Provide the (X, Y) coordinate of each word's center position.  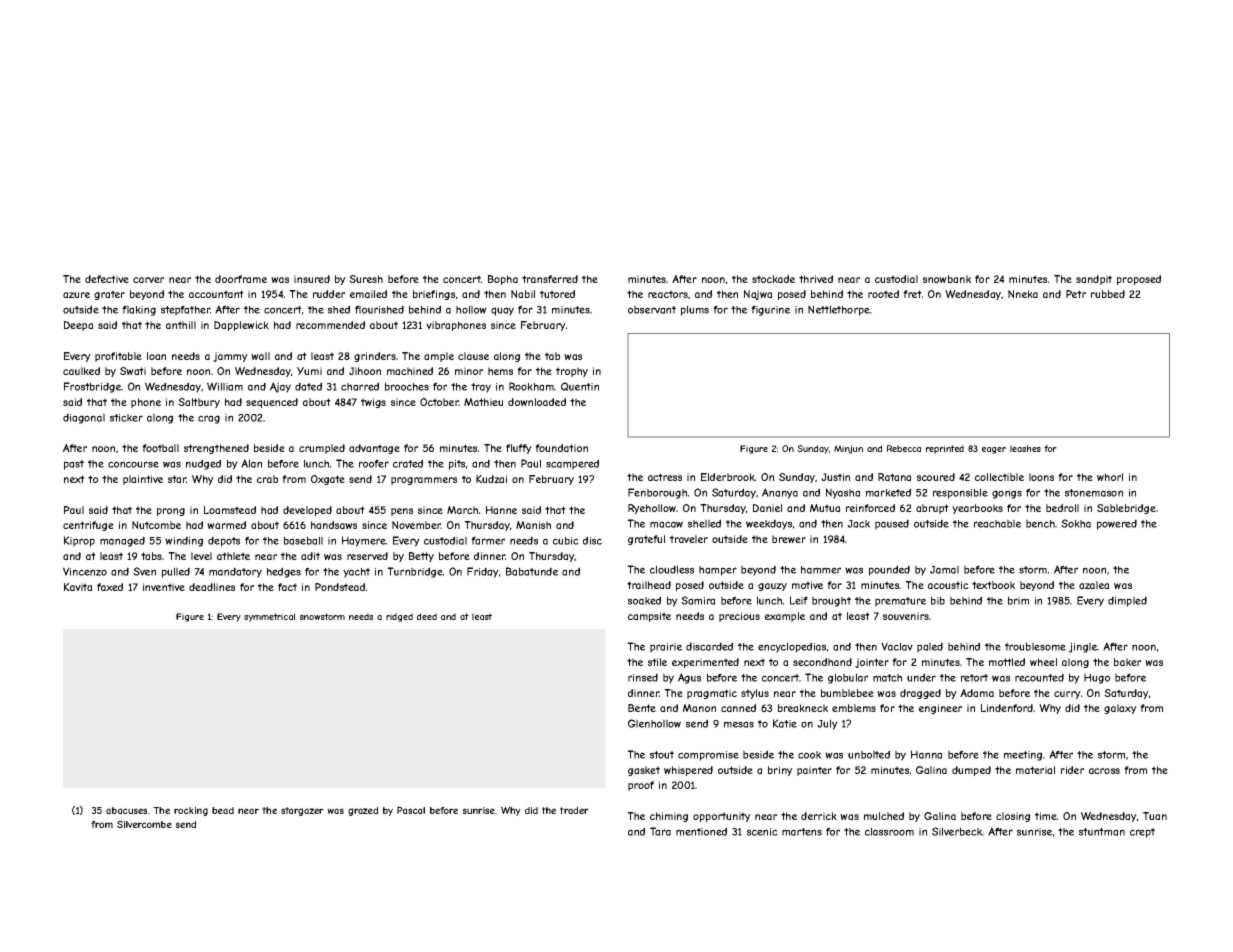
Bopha (503, 280)
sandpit (1094, 280)
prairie (666, 648)
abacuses (126, 810)
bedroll (1062, 508)
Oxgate (328, 480)
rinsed (643, 677)
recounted (1039, 677)
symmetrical (269, 617)
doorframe (241, 279)
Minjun (848, 449)
